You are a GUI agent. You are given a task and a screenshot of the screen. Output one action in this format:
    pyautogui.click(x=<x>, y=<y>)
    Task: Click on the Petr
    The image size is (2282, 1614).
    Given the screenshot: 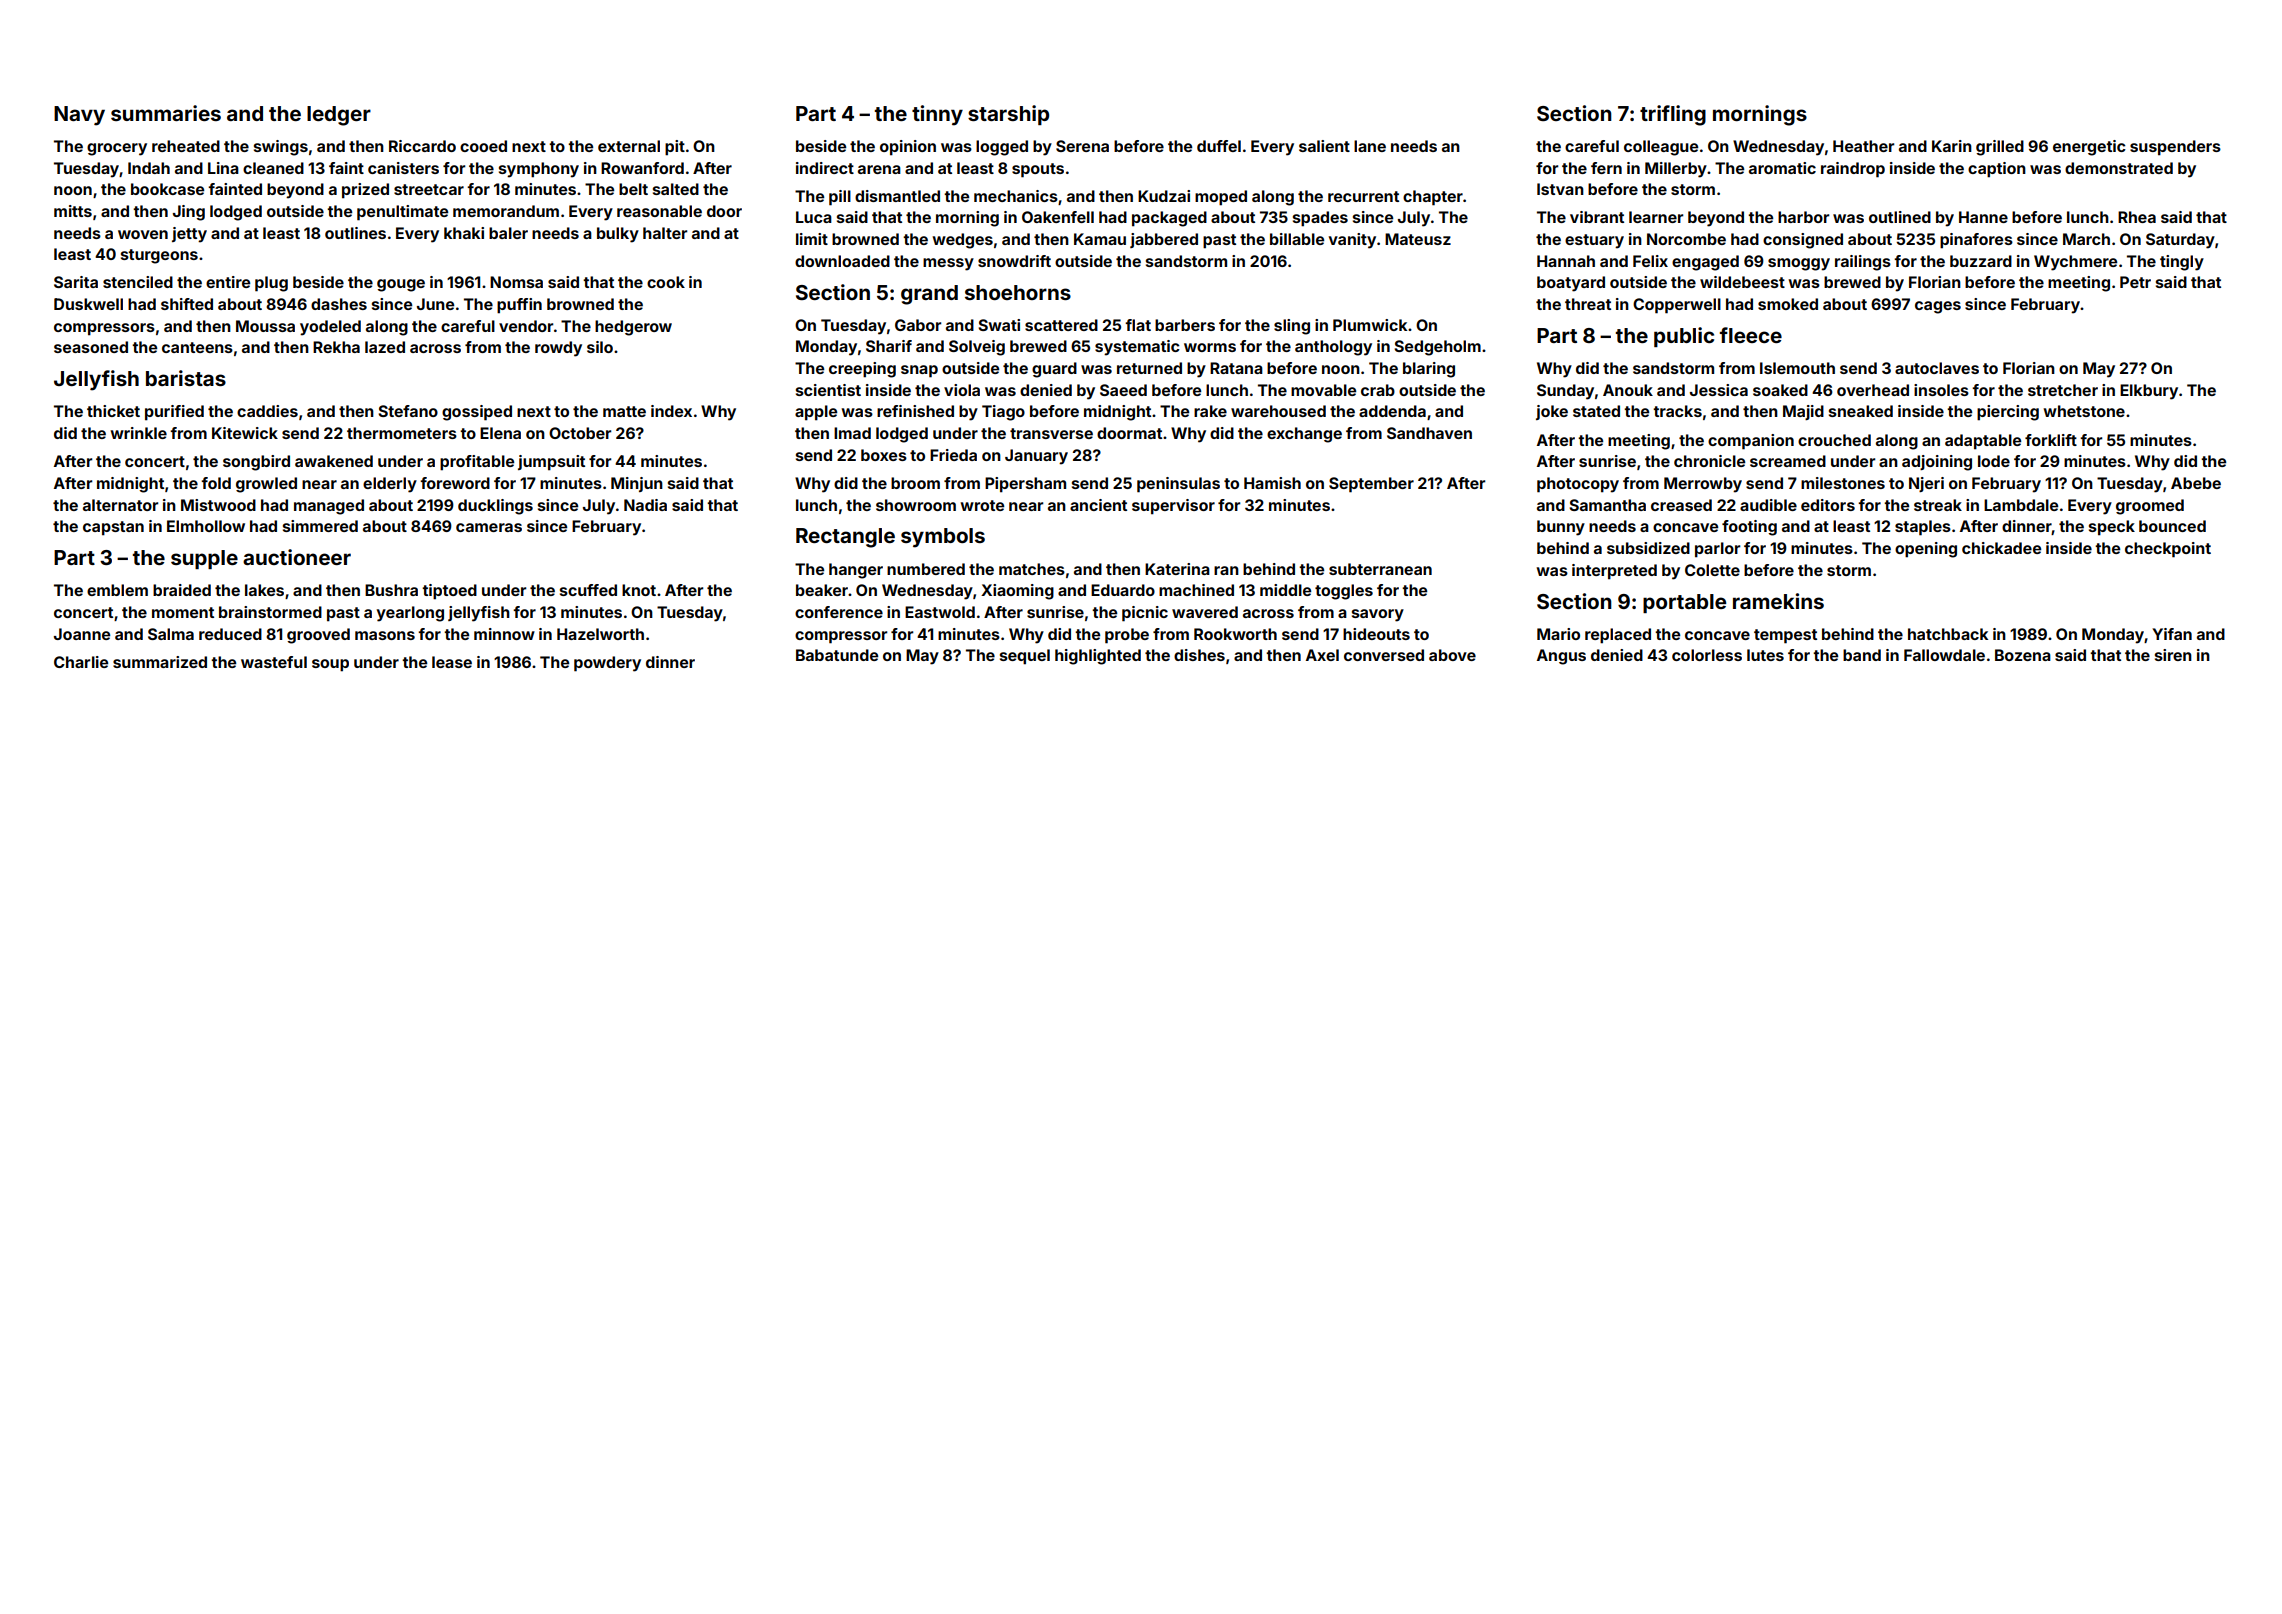 What is the action you would take?
    pyautogui.click(x=2135, y=282)
